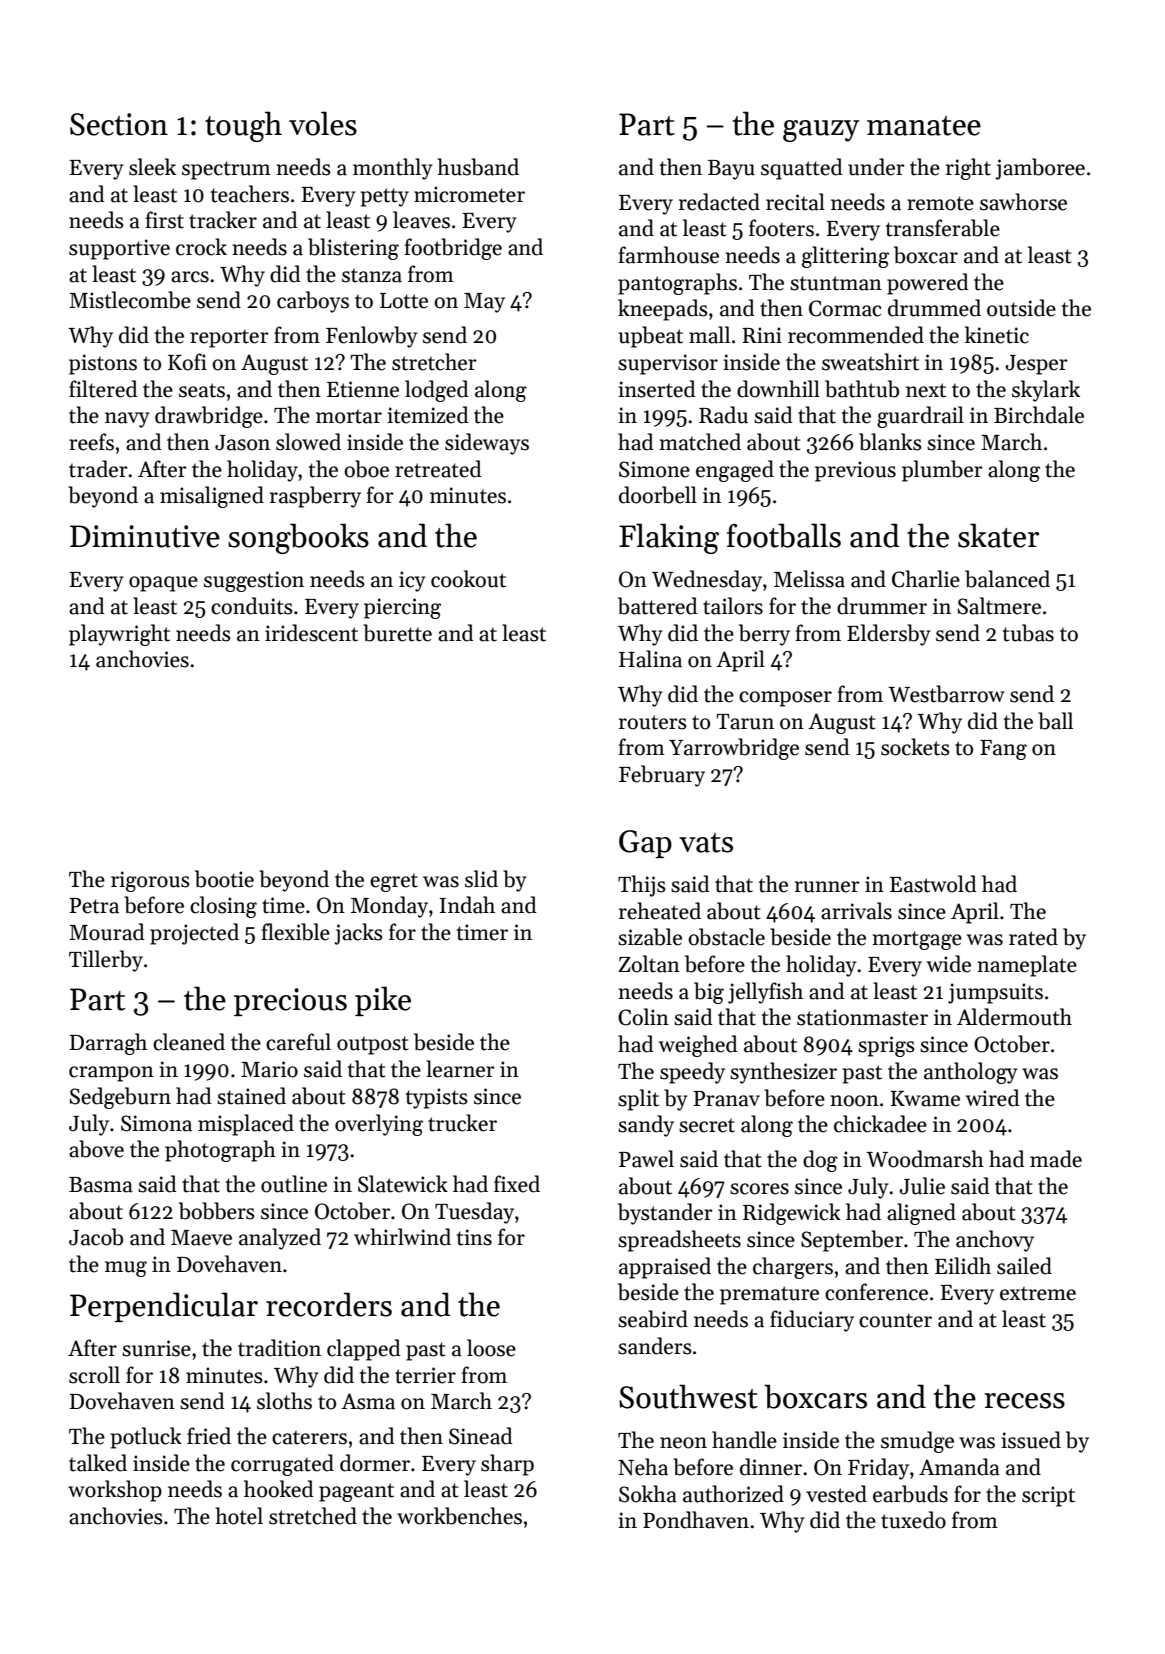 The width and height of the page is (1165, 1654). I want to click on outside, so click(1021, 308).
